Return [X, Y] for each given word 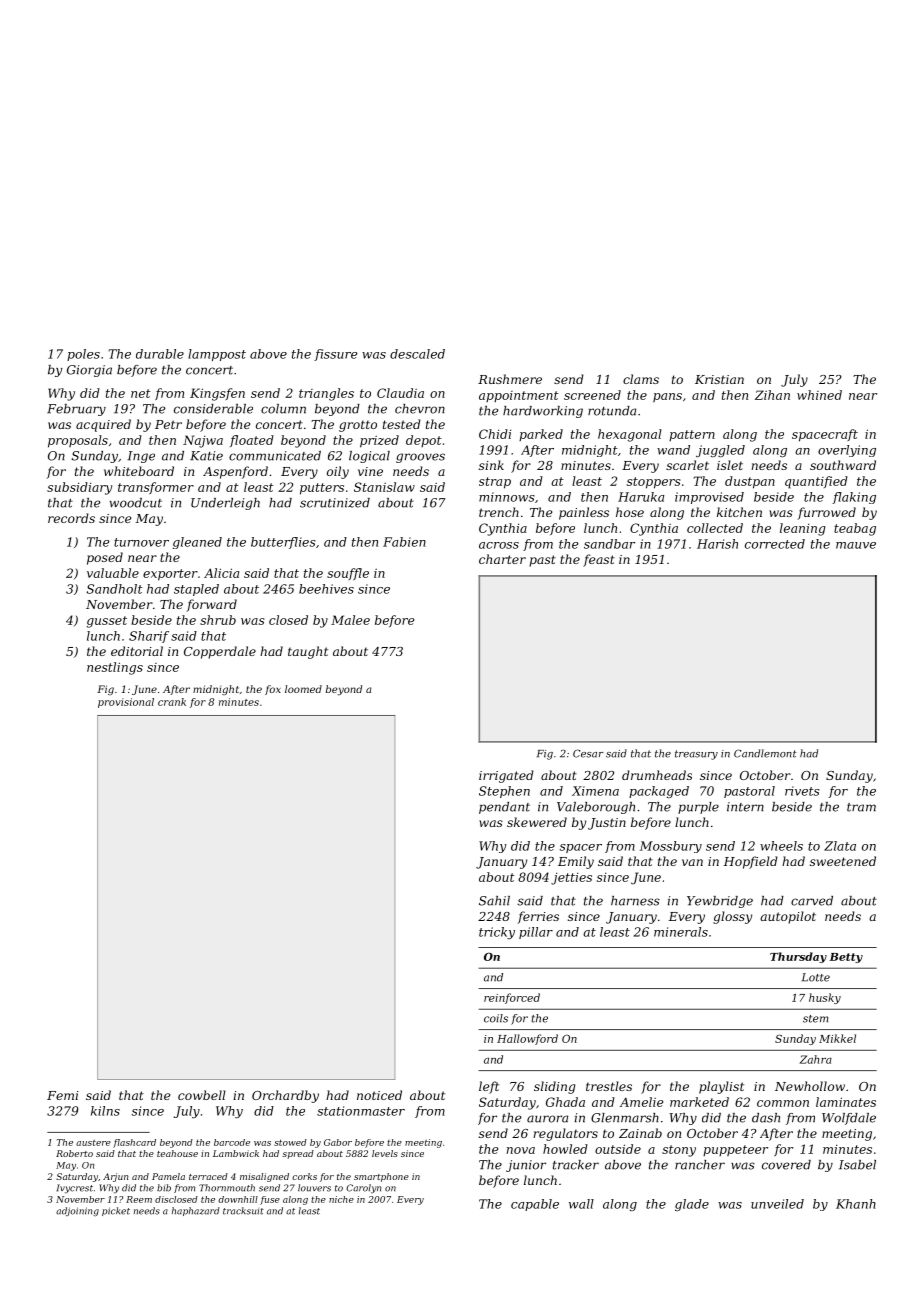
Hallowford [527, 1039]
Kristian [719, 379]
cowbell [202, 1095]
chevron [420, 409]
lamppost [217, 355]
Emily [576, 862]
